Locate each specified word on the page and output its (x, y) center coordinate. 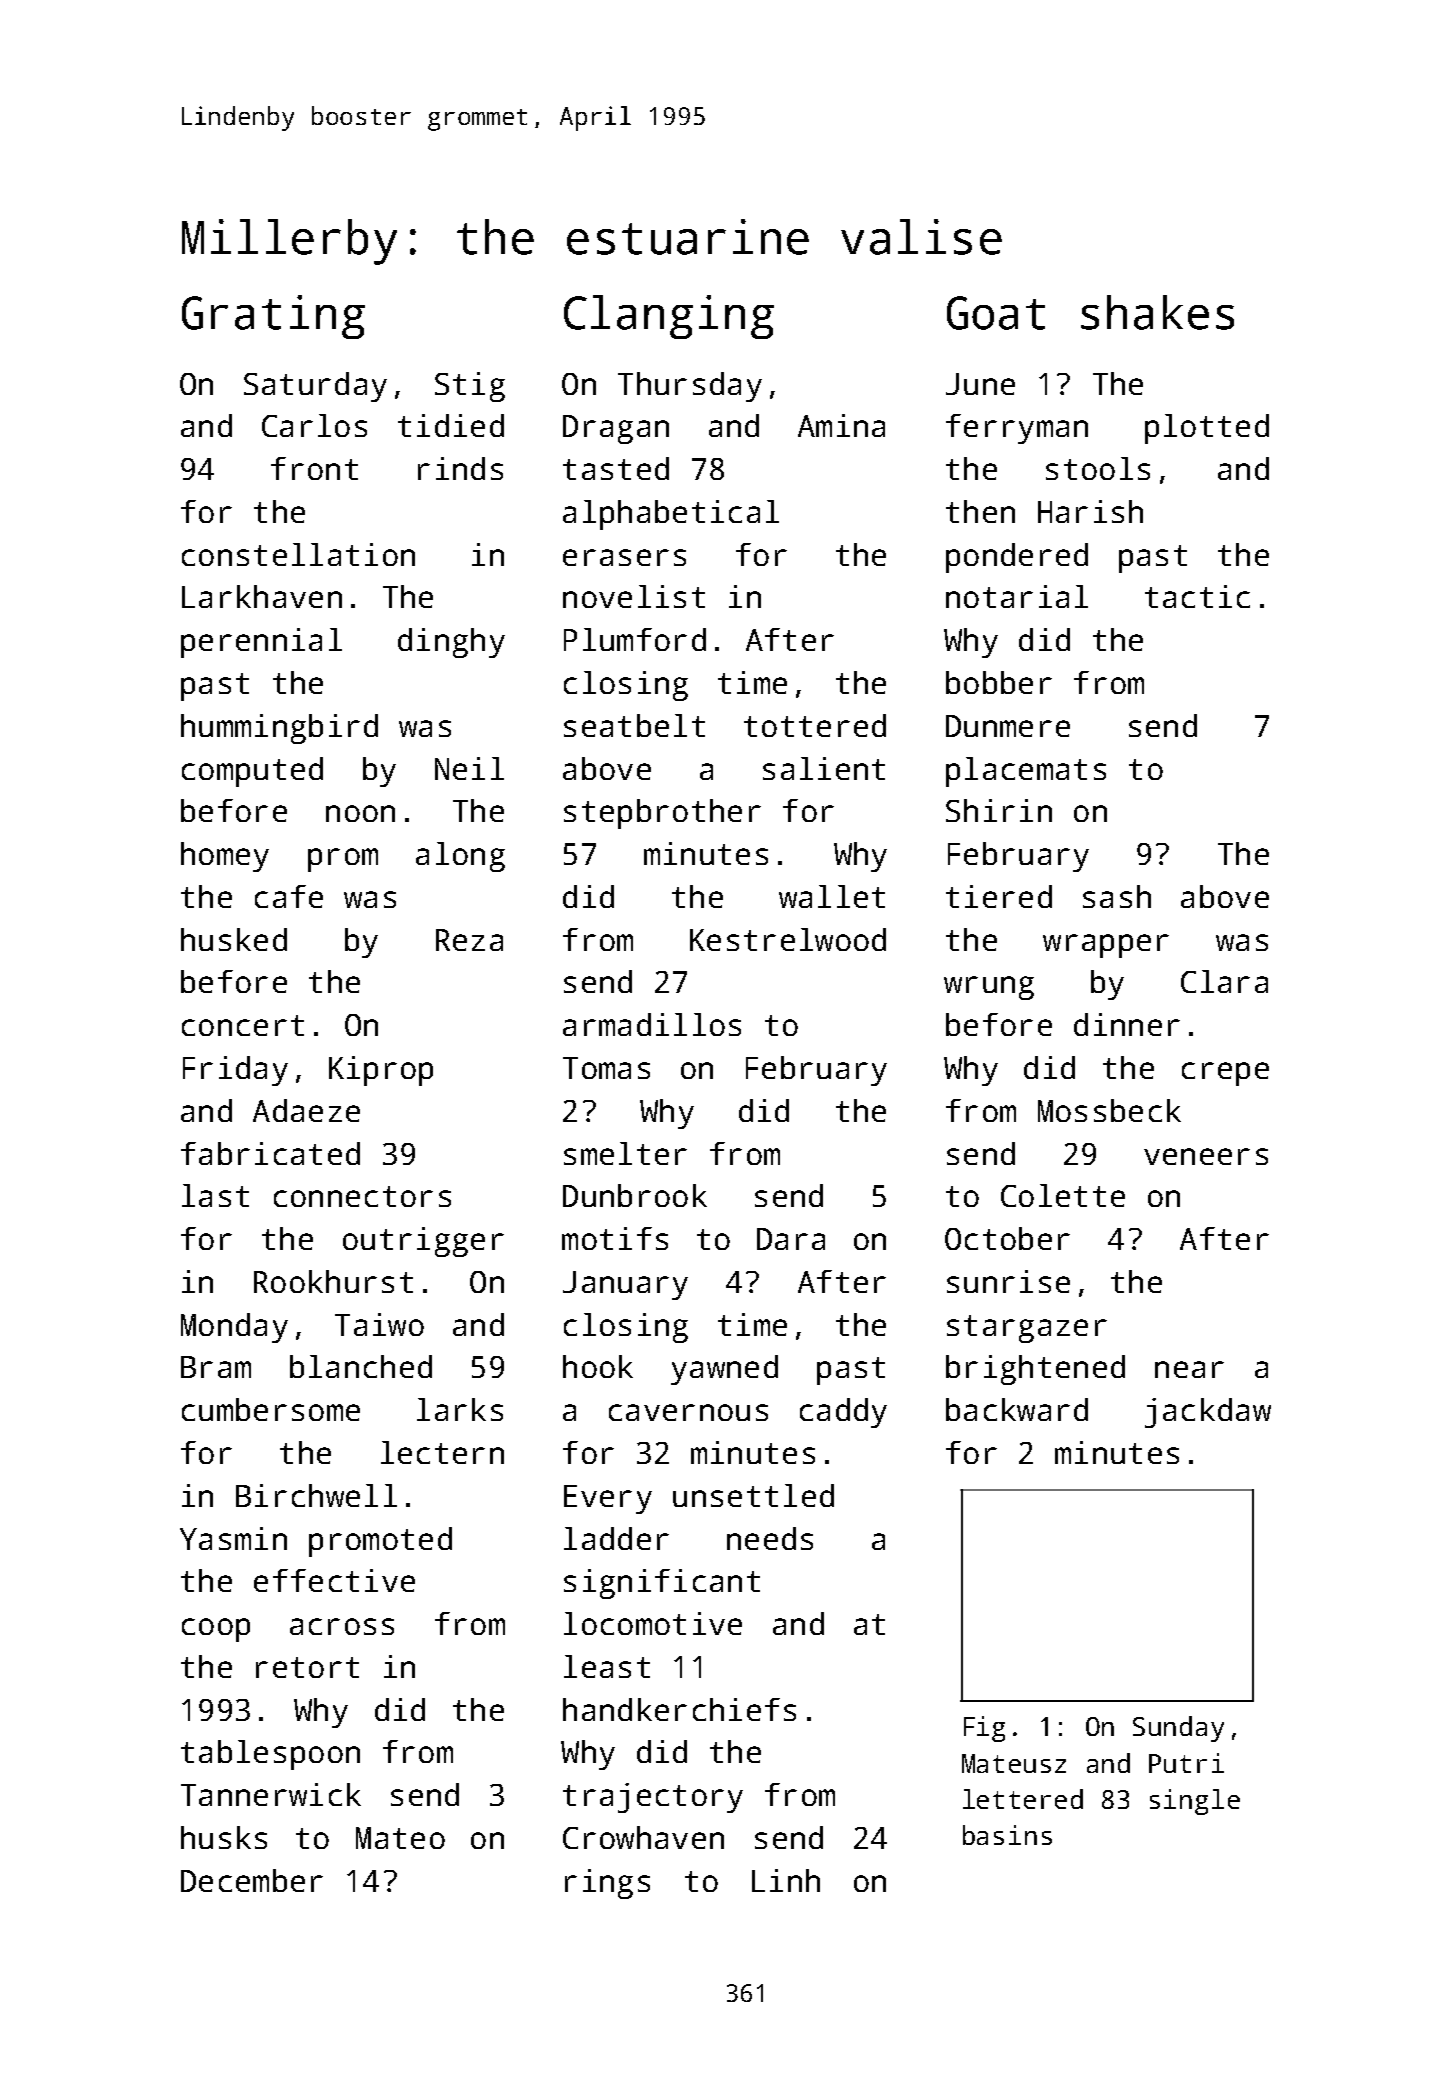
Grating (273, 317)
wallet (832, 896)
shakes (1157, 312)
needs (770, 1538)
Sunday (1178, 1729)
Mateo (400, 1838)
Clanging (669, 317)
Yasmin (233, 1538)
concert (243, 1025)
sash (1117, 896)
